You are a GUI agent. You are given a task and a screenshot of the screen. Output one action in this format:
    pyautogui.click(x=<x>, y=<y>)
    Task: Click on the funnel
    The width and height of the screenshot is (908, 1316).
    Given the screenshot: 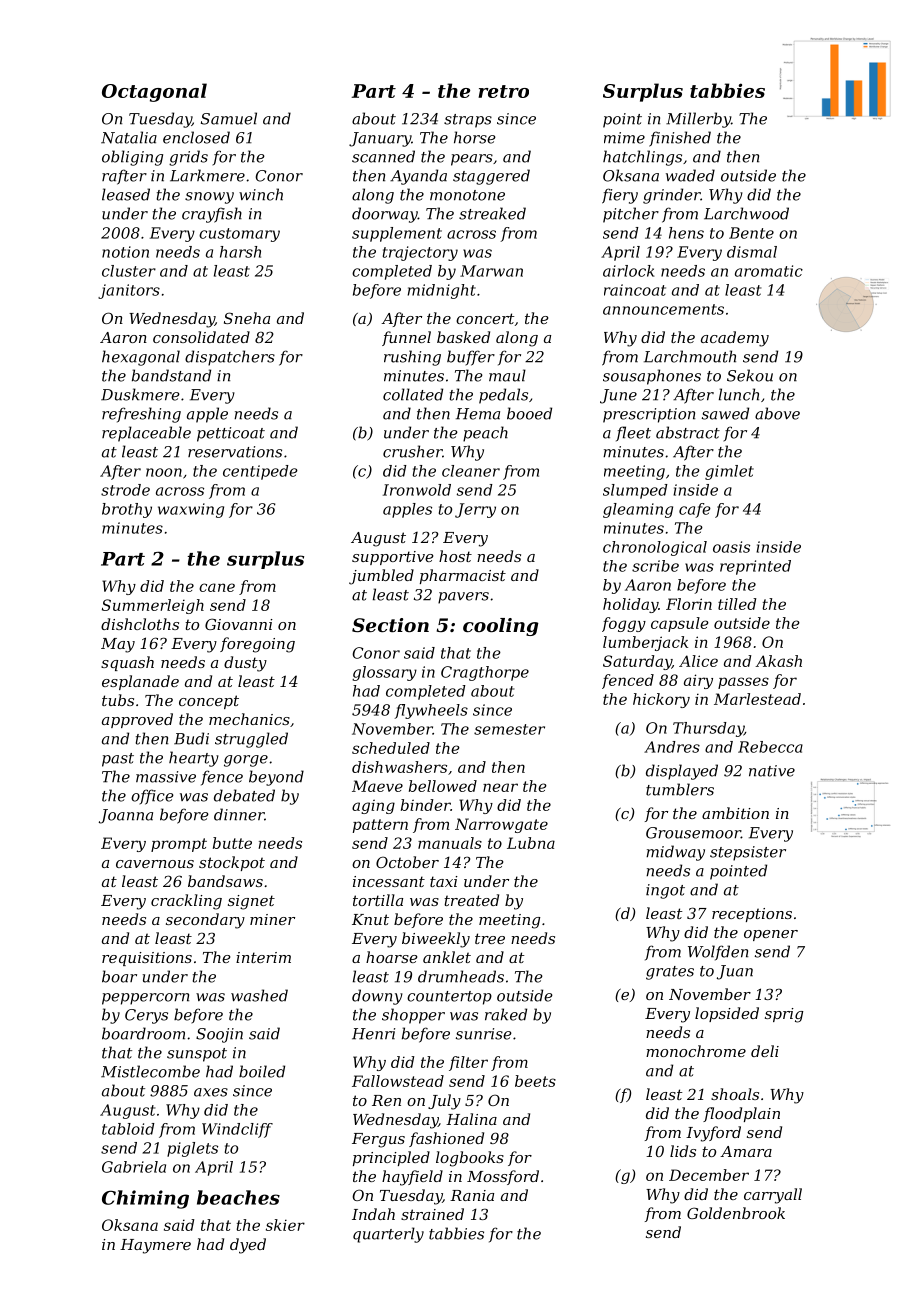 What is the action you would take?
    pyautogui.click(x=406, y=338)
